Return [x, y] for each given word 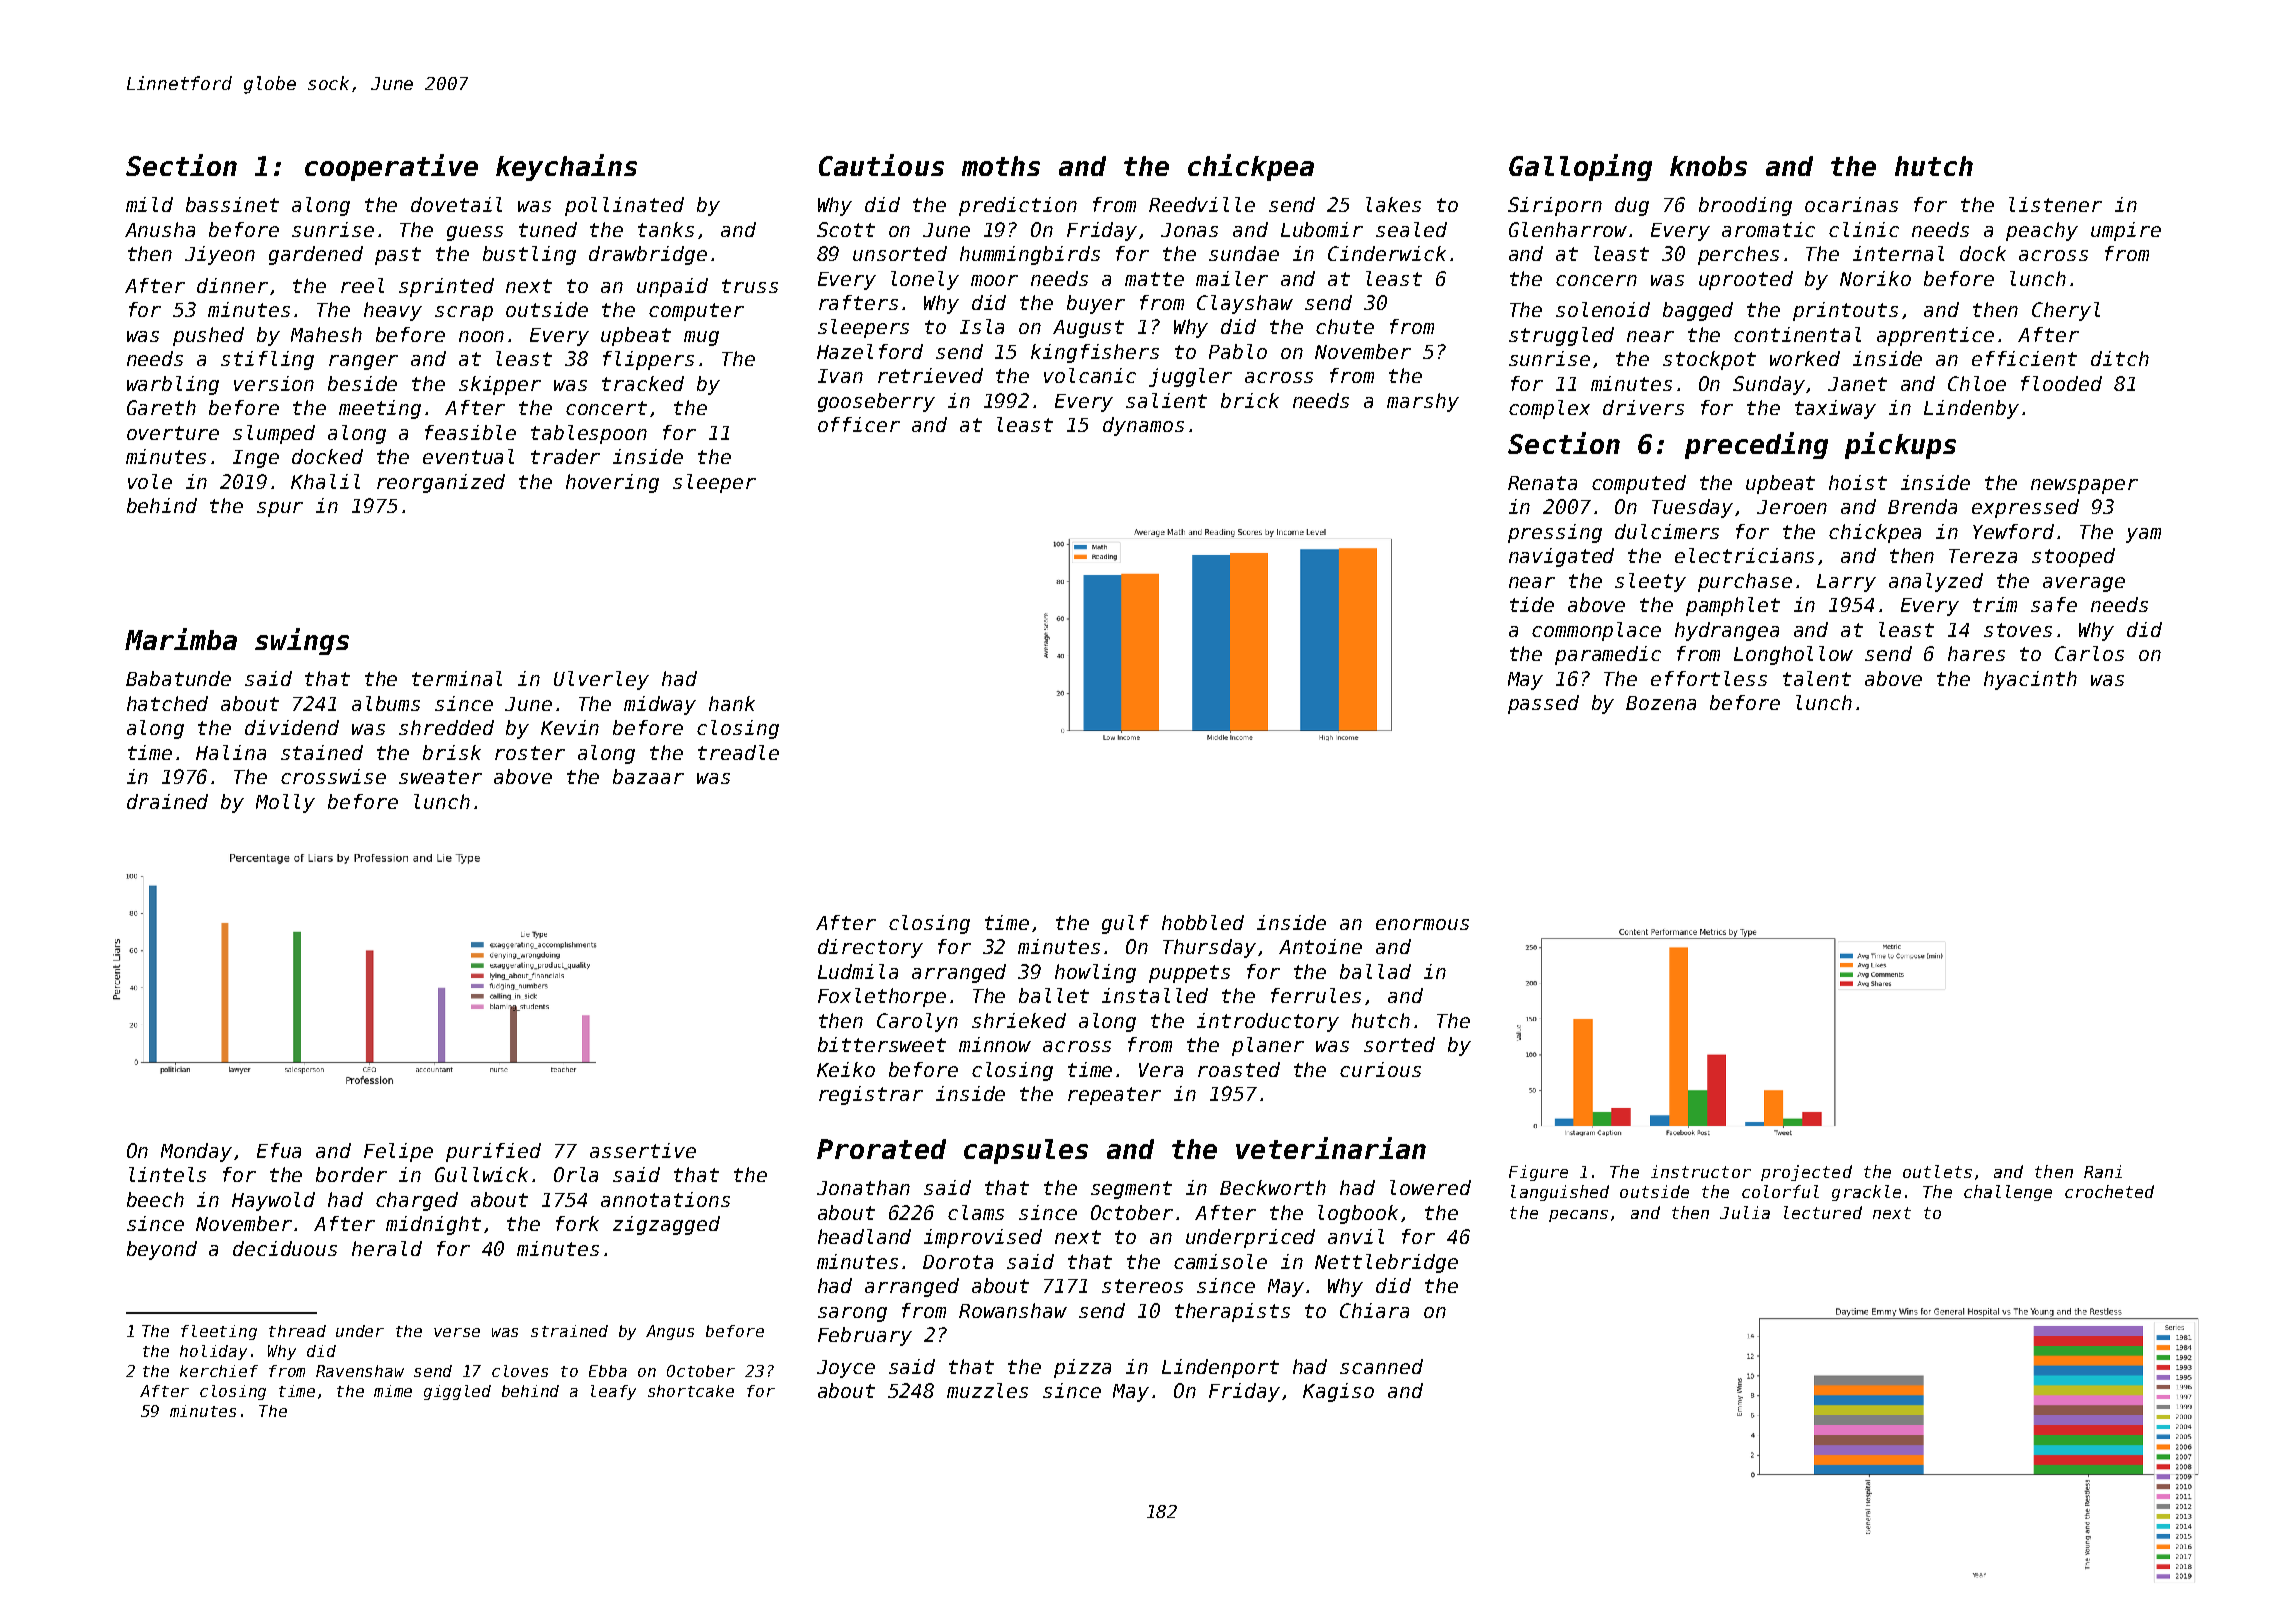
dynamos [1143, 426]
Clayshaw [1245, 304]
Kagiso [1338, 1392]
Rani [2103, 1171]
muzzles [987, 1390]
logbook [1358, 1214]
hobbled [1203, 922]
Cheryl [2066, 311]
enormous [1422, 924]
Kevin [570, 727]
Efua [279, 1150]
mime [393, 1391]
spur [280, 509]
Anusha [160, 229]
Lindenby [1971, 409]
